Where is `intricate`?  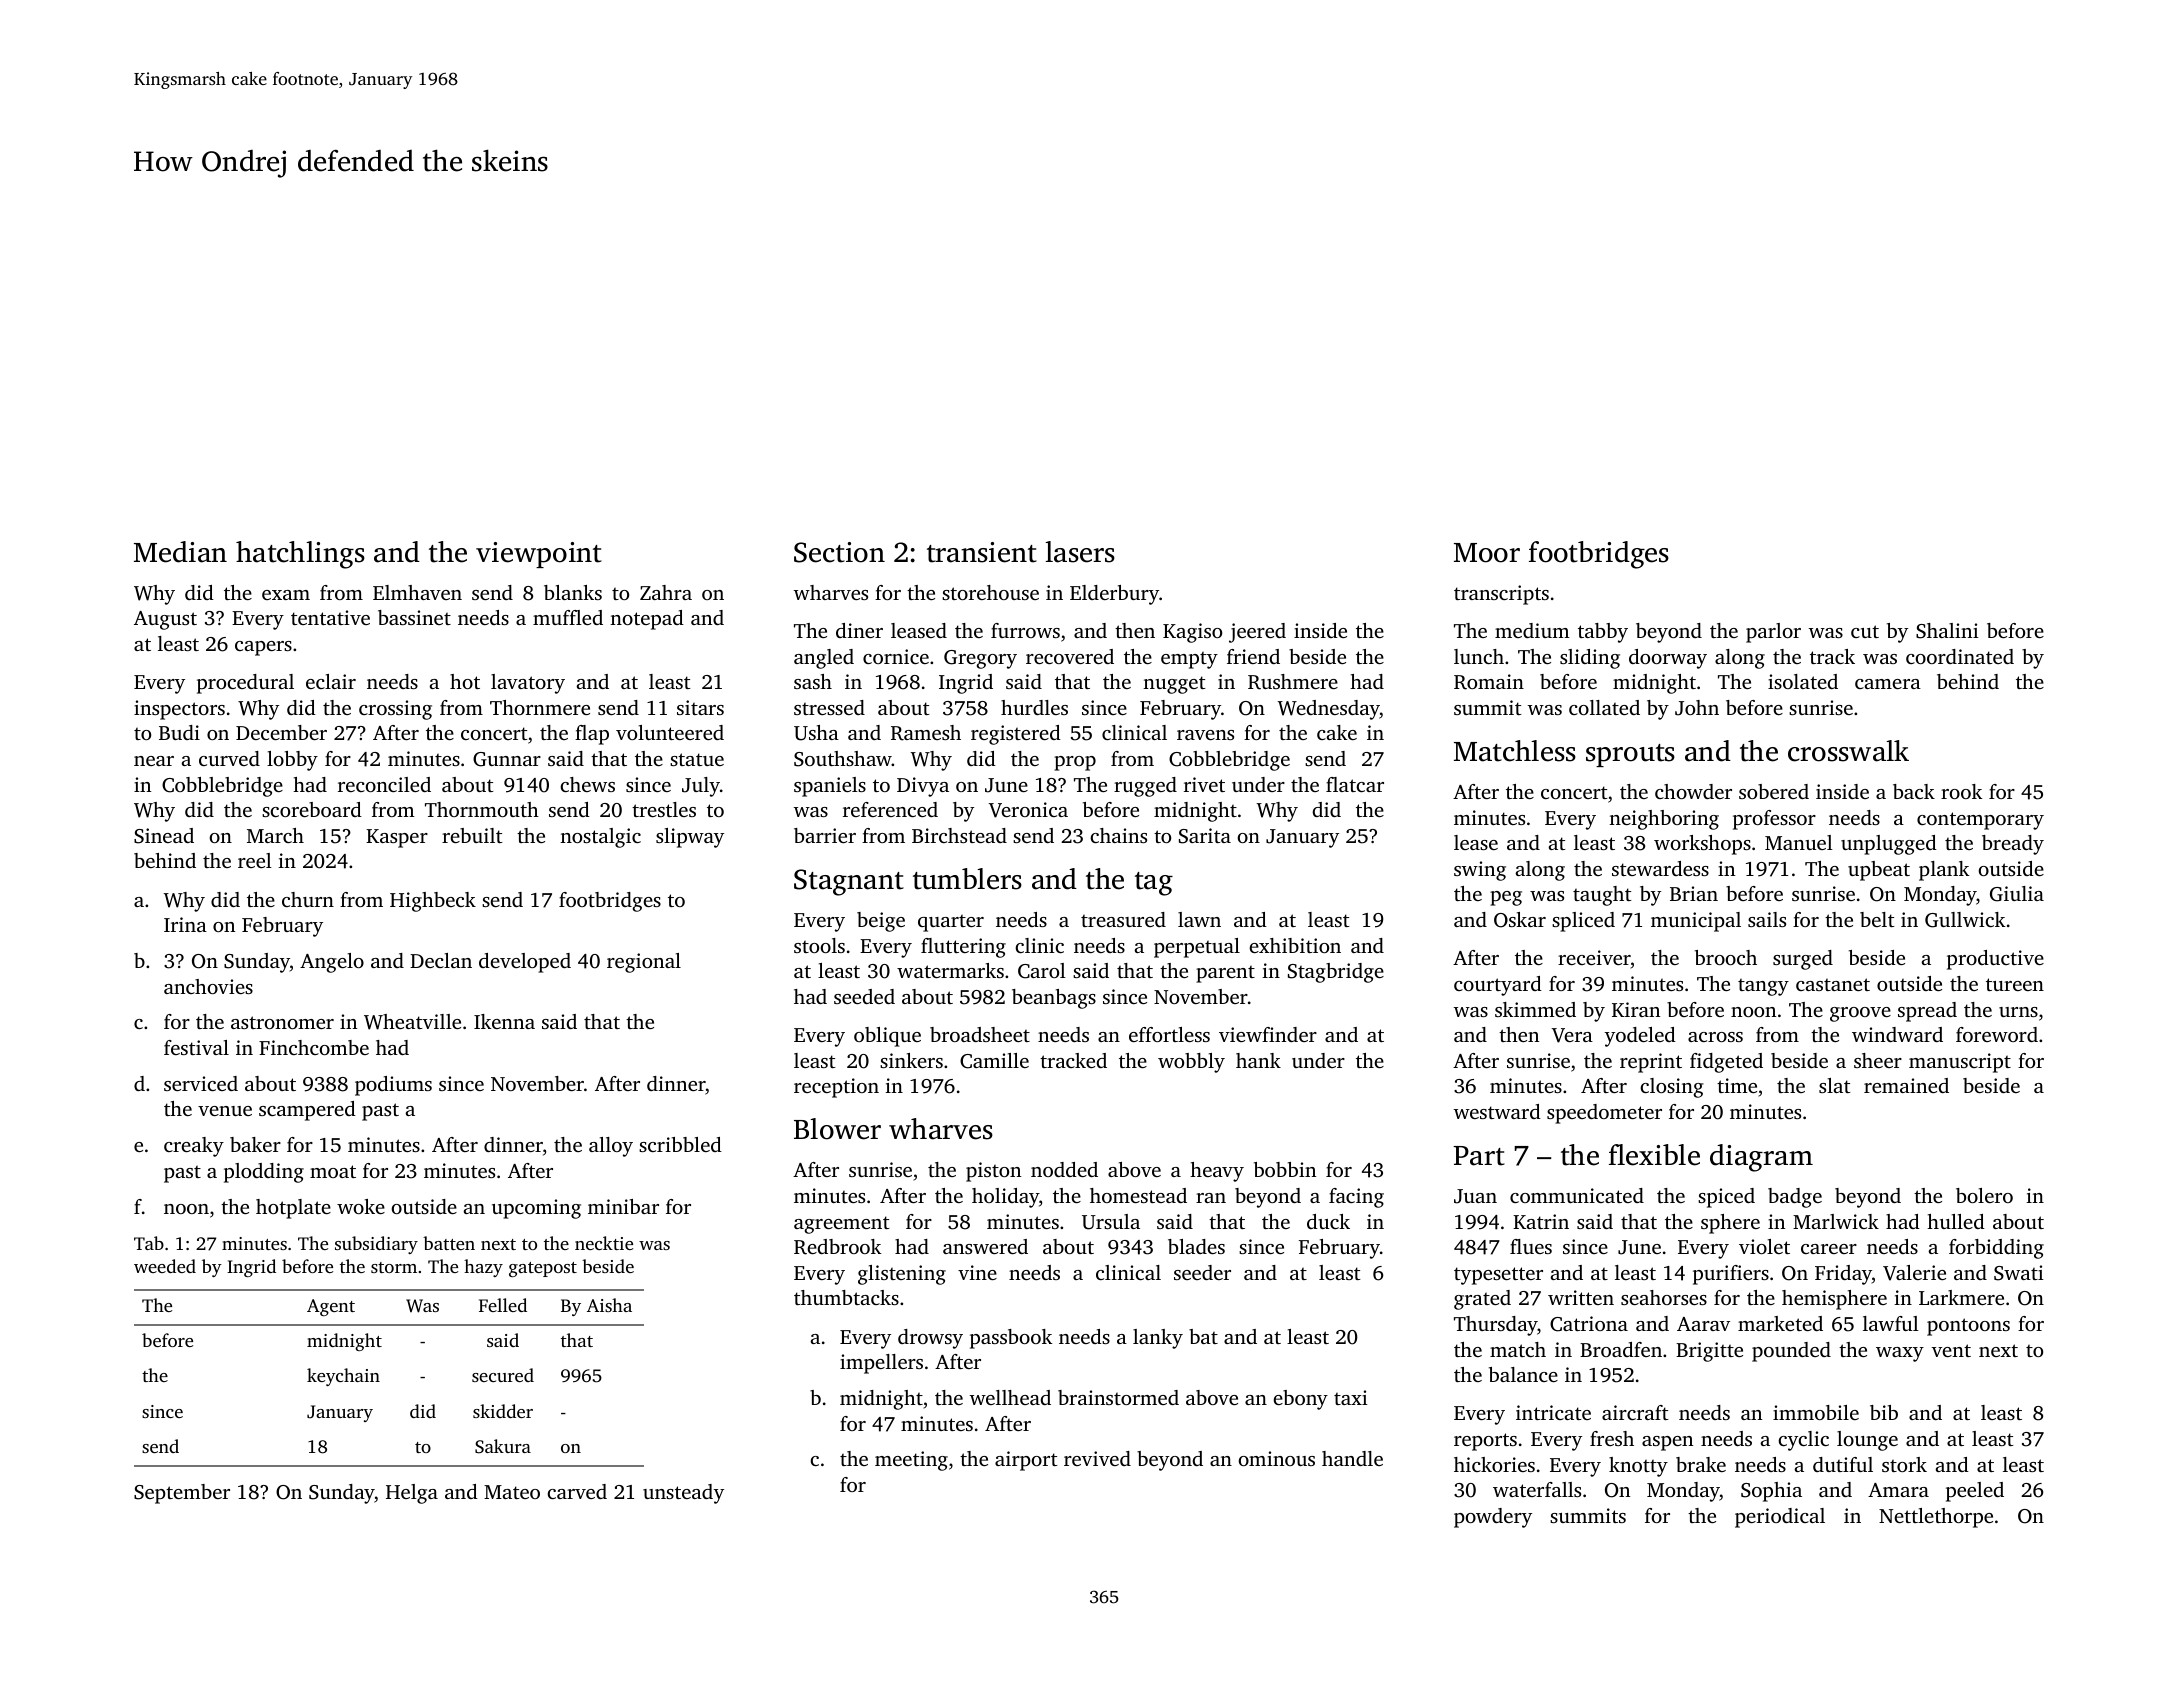
intricate is located at coordinates (1553, 1412).
